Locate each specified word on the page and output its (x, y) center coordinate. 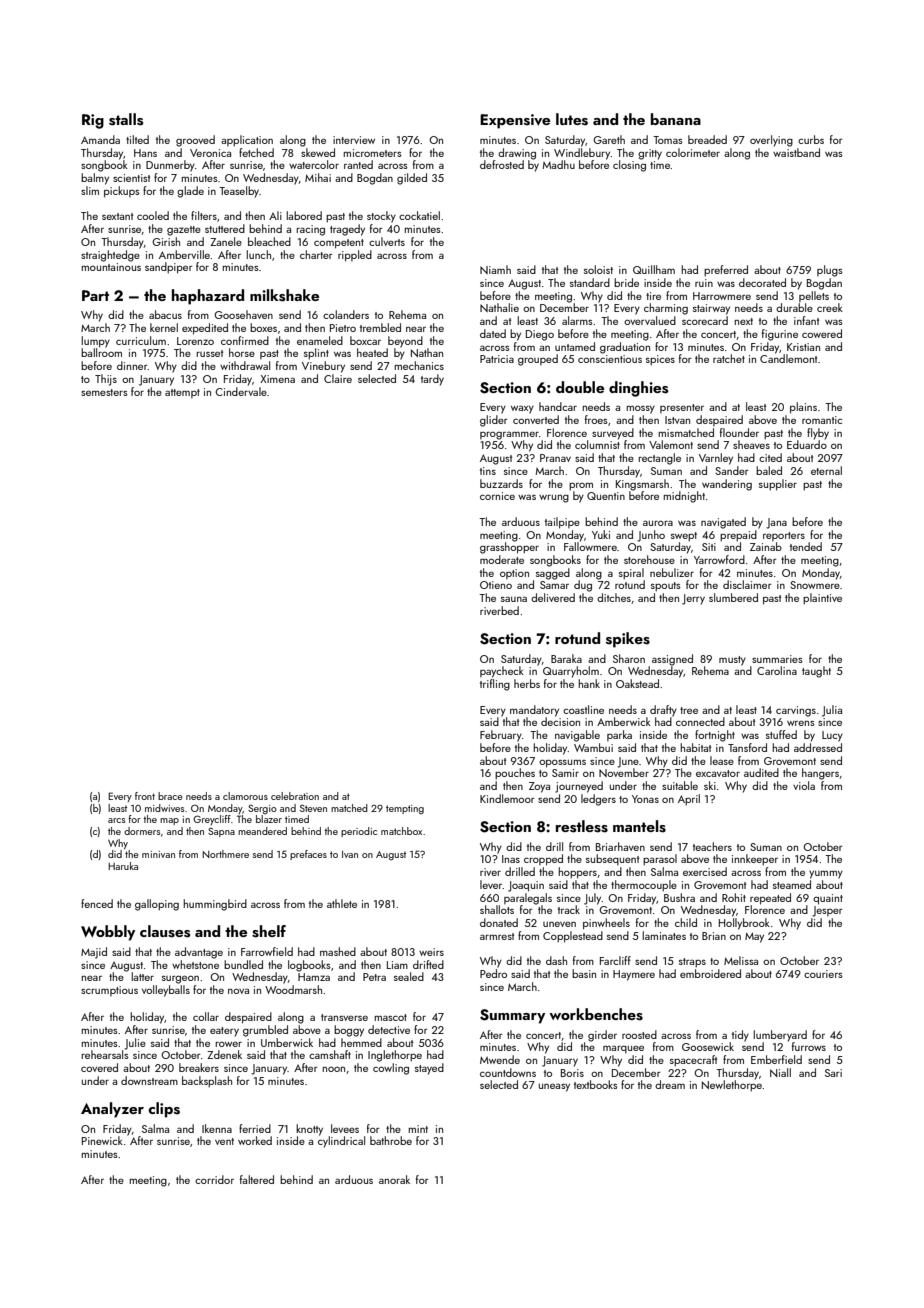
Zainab (766, 546)
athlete (342, 903)
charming (666, 309)
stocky (381, 217)
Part (95, 295)
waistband (796, 152)
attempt (182, 393)
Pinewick (102, 1140)
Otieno (496, 585)
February (501, 736)
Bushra (679, 897)
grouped (538, 360)
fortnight (715, 736)
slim (90, 190)
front (145, 796)
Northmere (225, 854)
